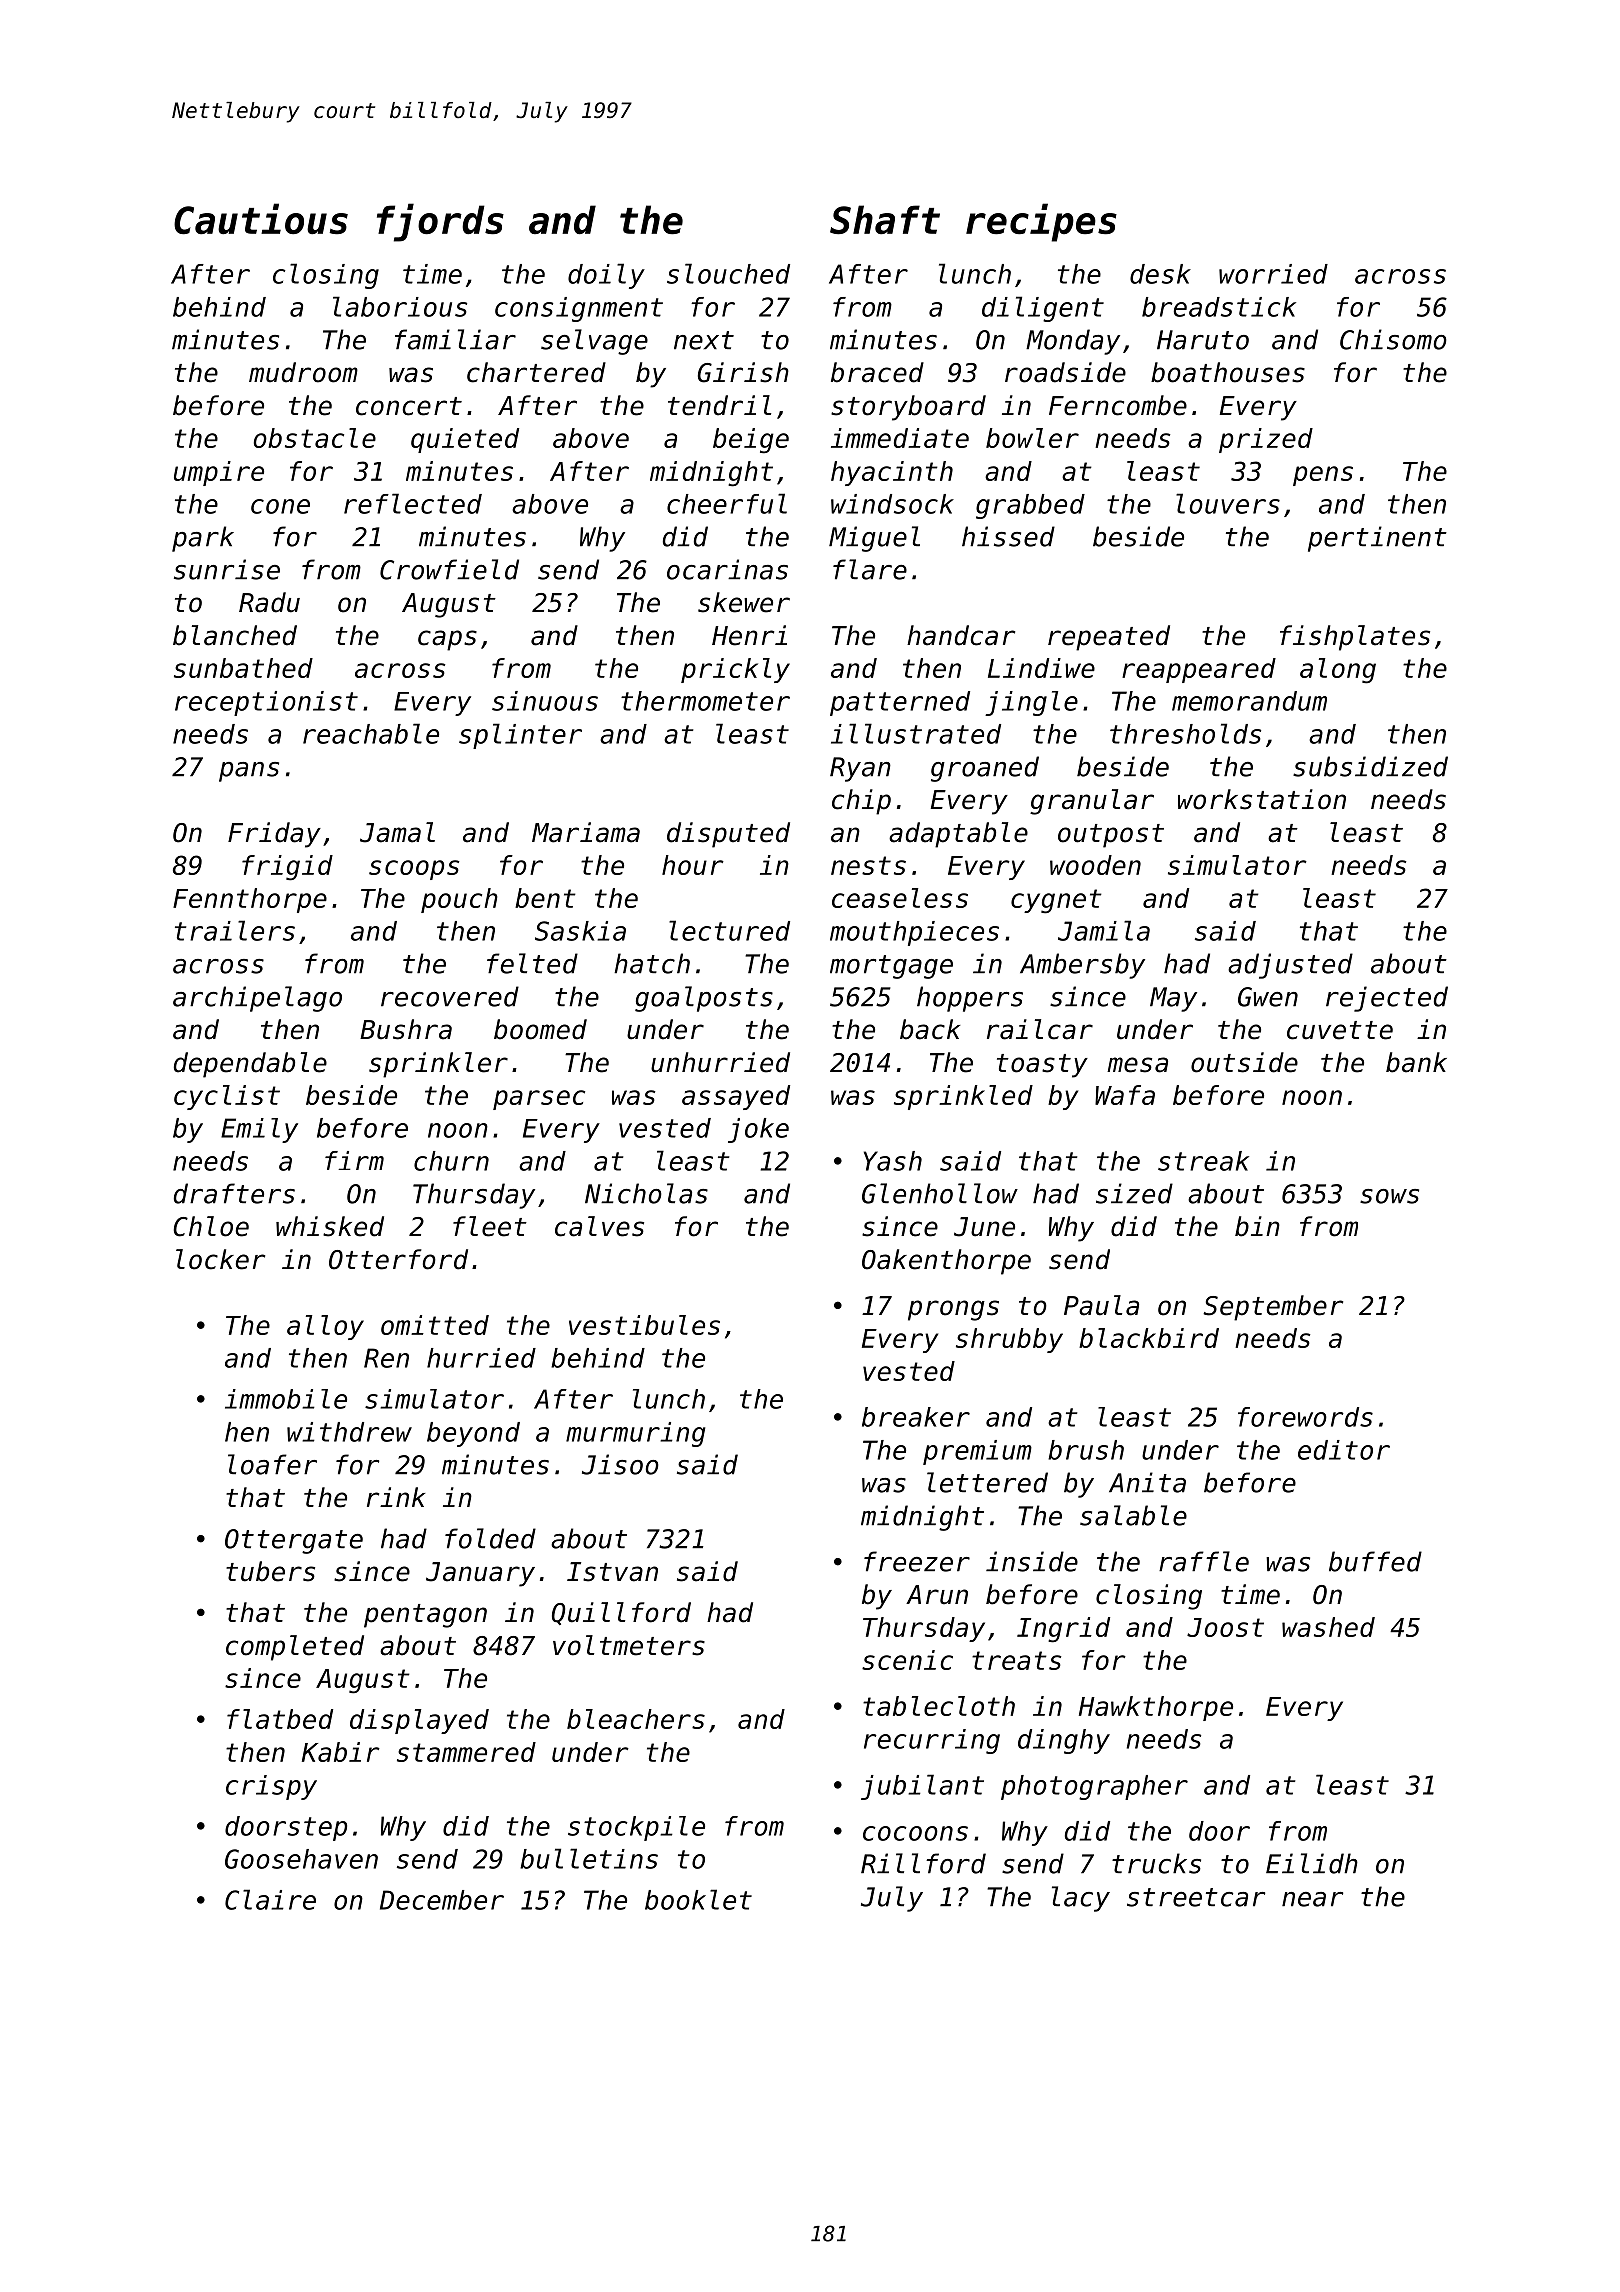 The height and width of the screenshot is (2292, 1620). What do you see at coordinates (917, 1561) in the screenshot?
I see `freezer` at bounding box center [917, 1561].
